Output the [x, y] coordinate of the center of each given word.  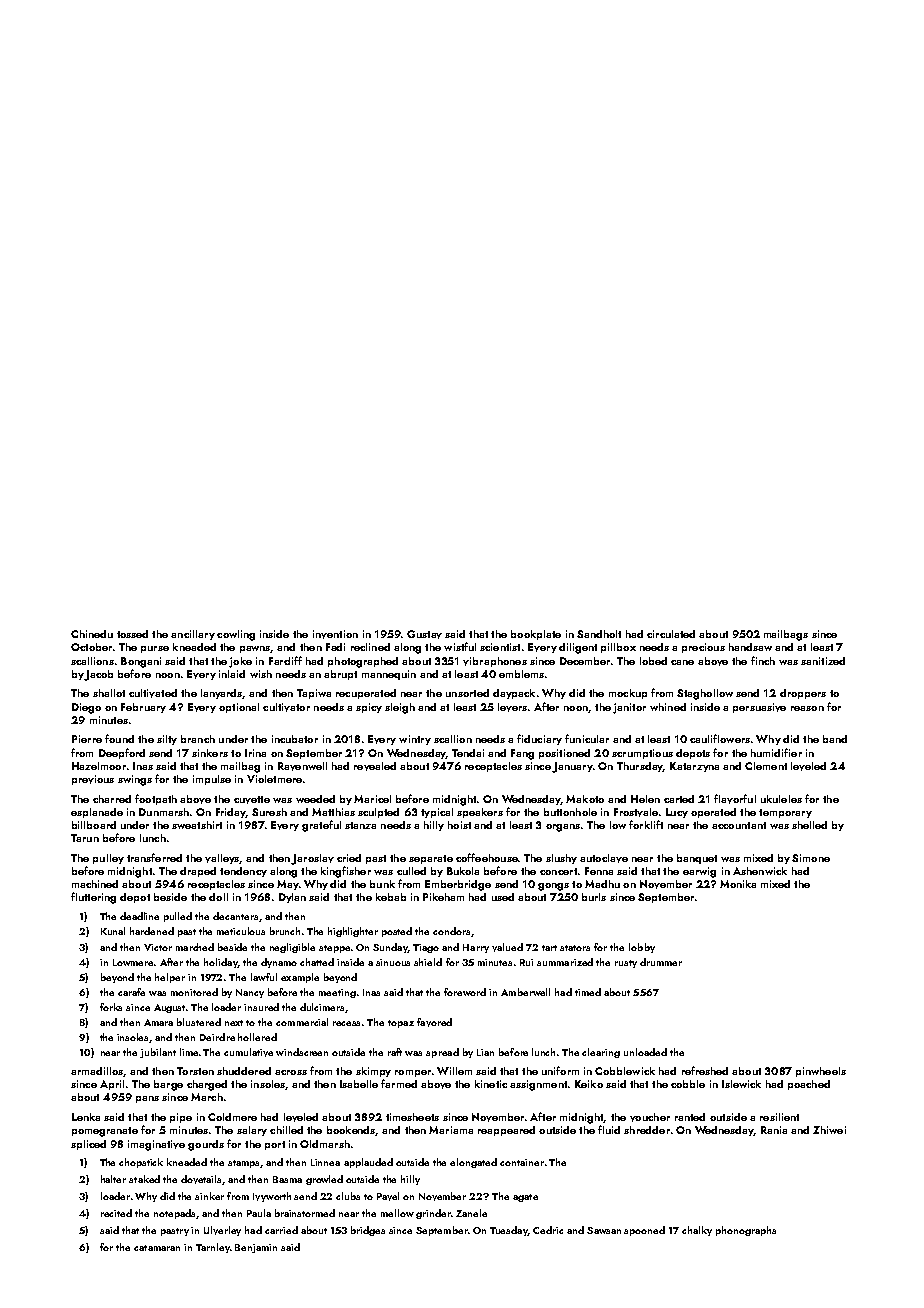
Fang [522, 754]
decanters [235, 916]
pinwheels [821, 1072]
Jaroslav [312, 859]
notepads [174, 1214]
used [503, 897]
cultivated [153, 693]
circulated [671, 634]
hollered [257, 1037]
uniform [560, 1070]
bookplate [536, 635]
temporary [785, 813]
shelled [809, 825]
